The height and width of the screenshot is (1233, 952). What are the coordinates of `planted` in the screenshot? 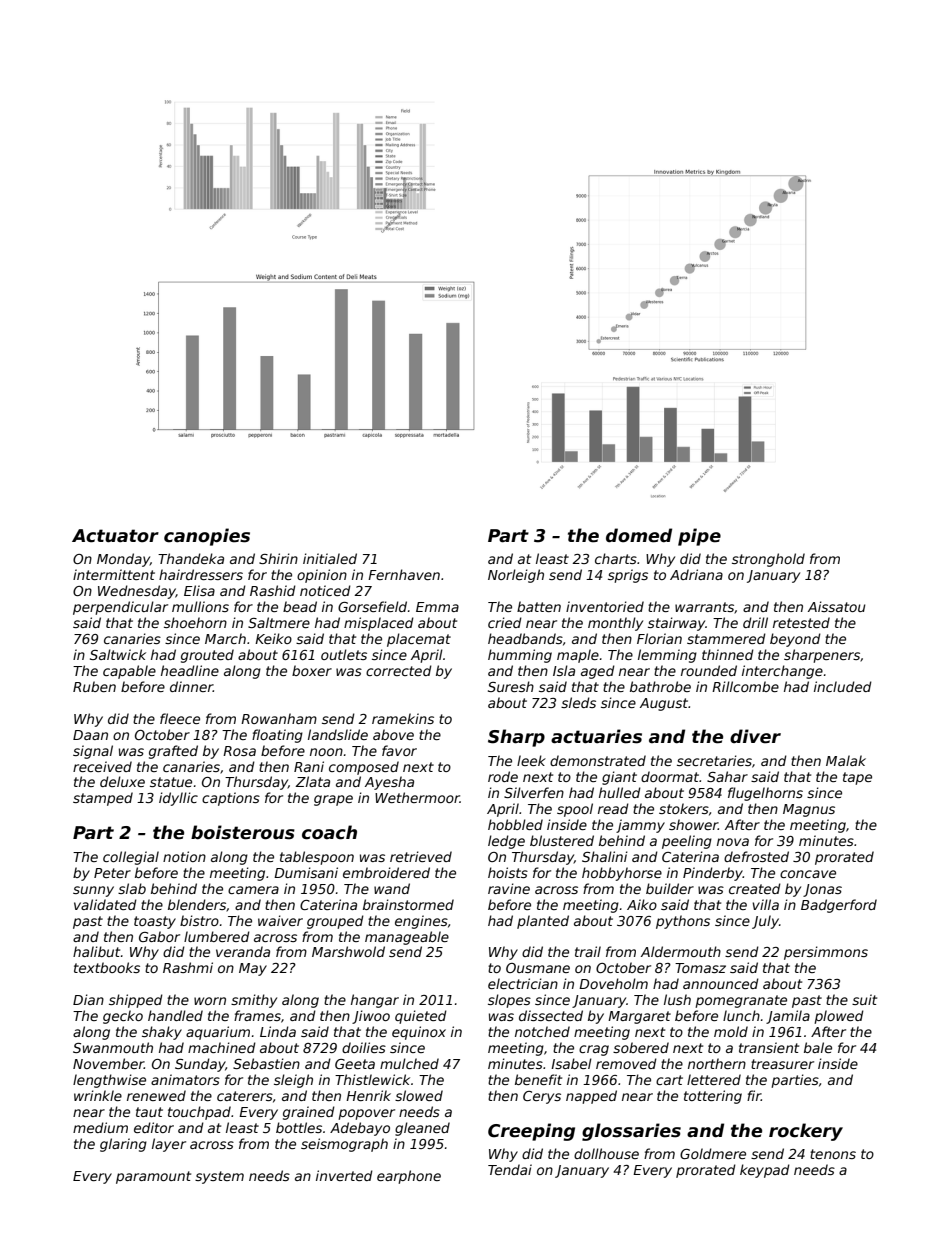 It's located at (543, 922).
